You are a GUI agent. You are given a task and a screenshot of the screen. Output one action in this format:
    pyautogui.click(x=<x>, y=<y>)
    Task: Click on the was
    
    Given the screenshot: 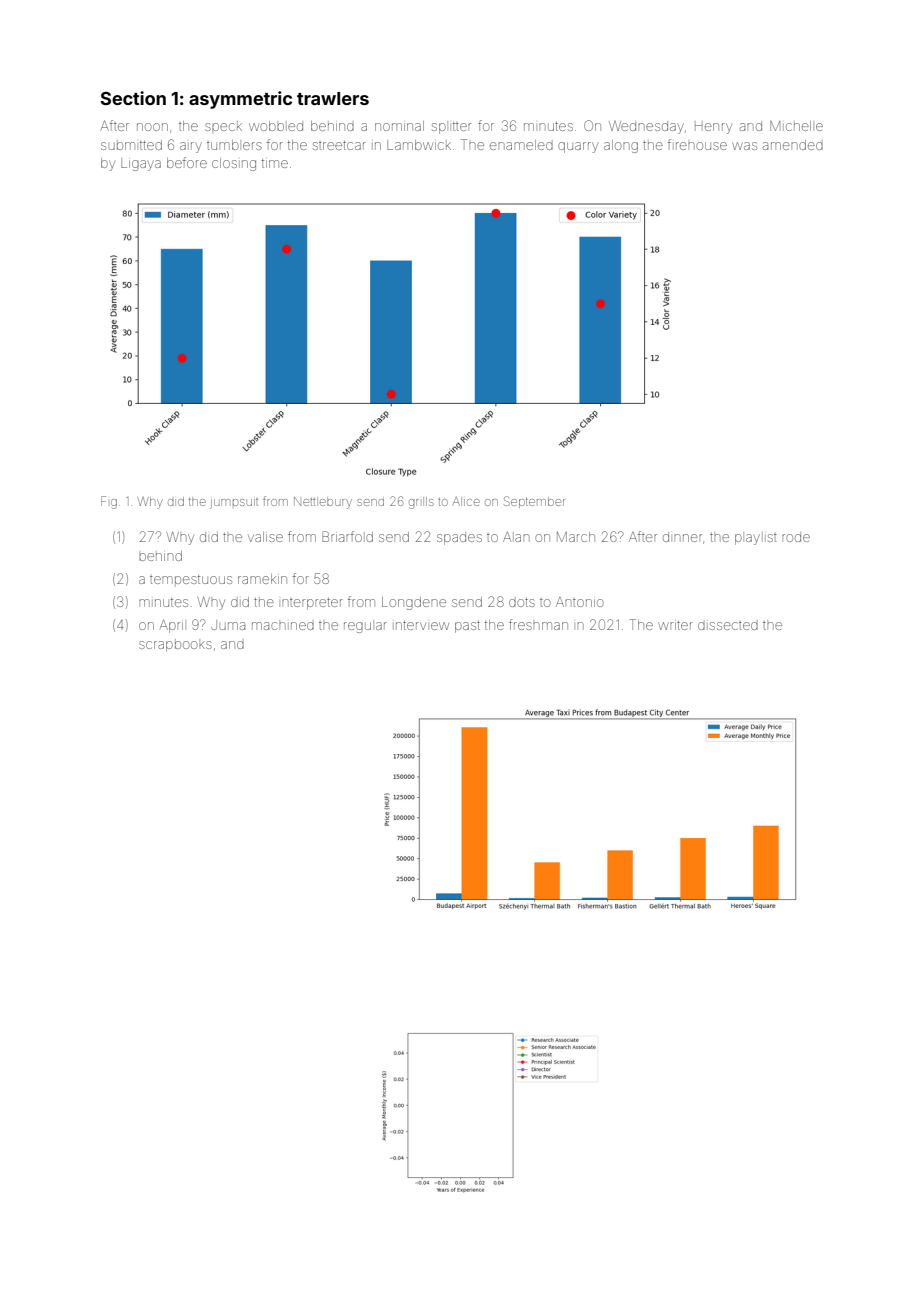 What is the action you would take?
    pyautogui.click(x=744, y=146)
